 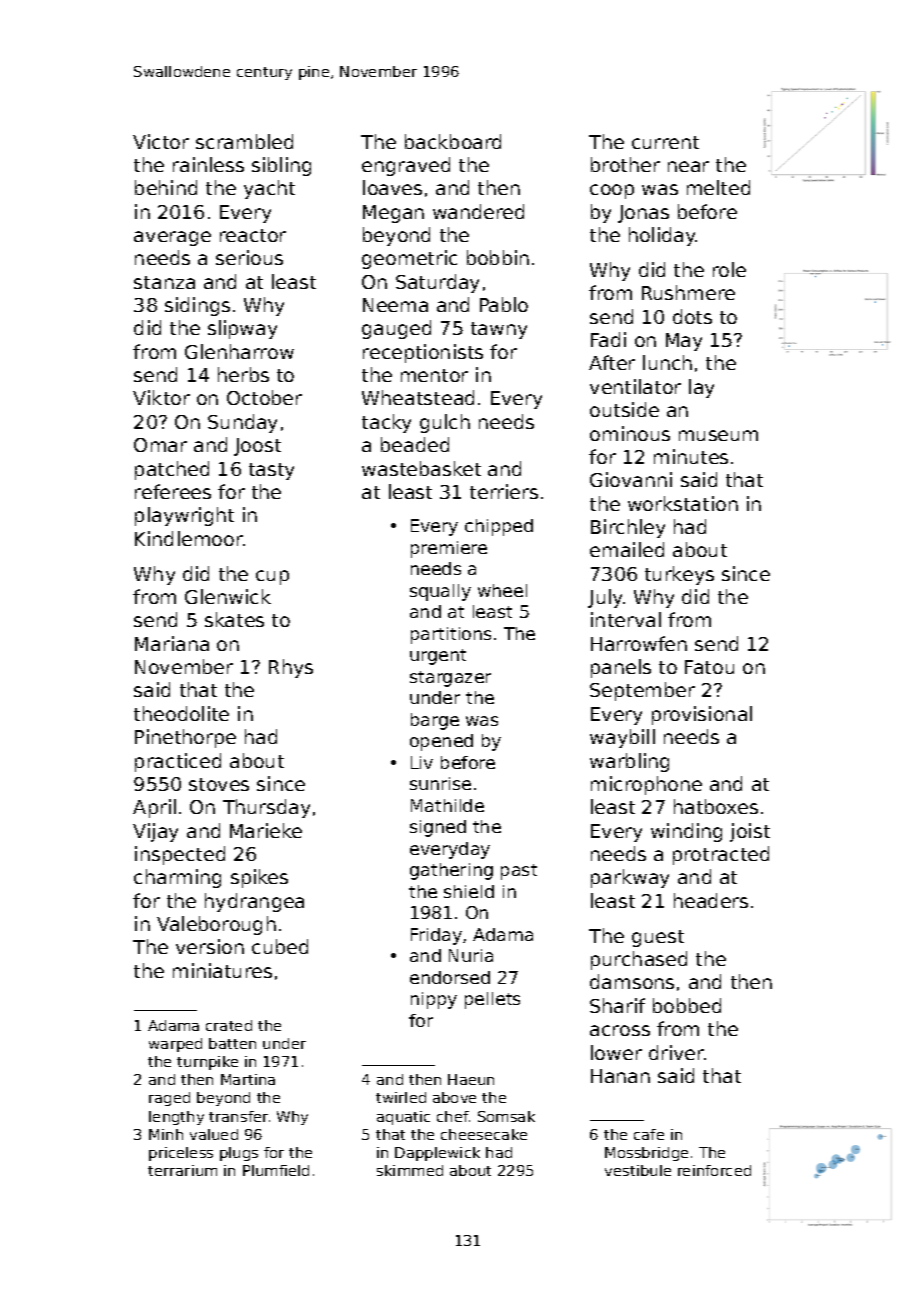 What do you see at coordinates (410, 1170) in the page?
I see `skimmed` at bounding box center [410, 1170].
